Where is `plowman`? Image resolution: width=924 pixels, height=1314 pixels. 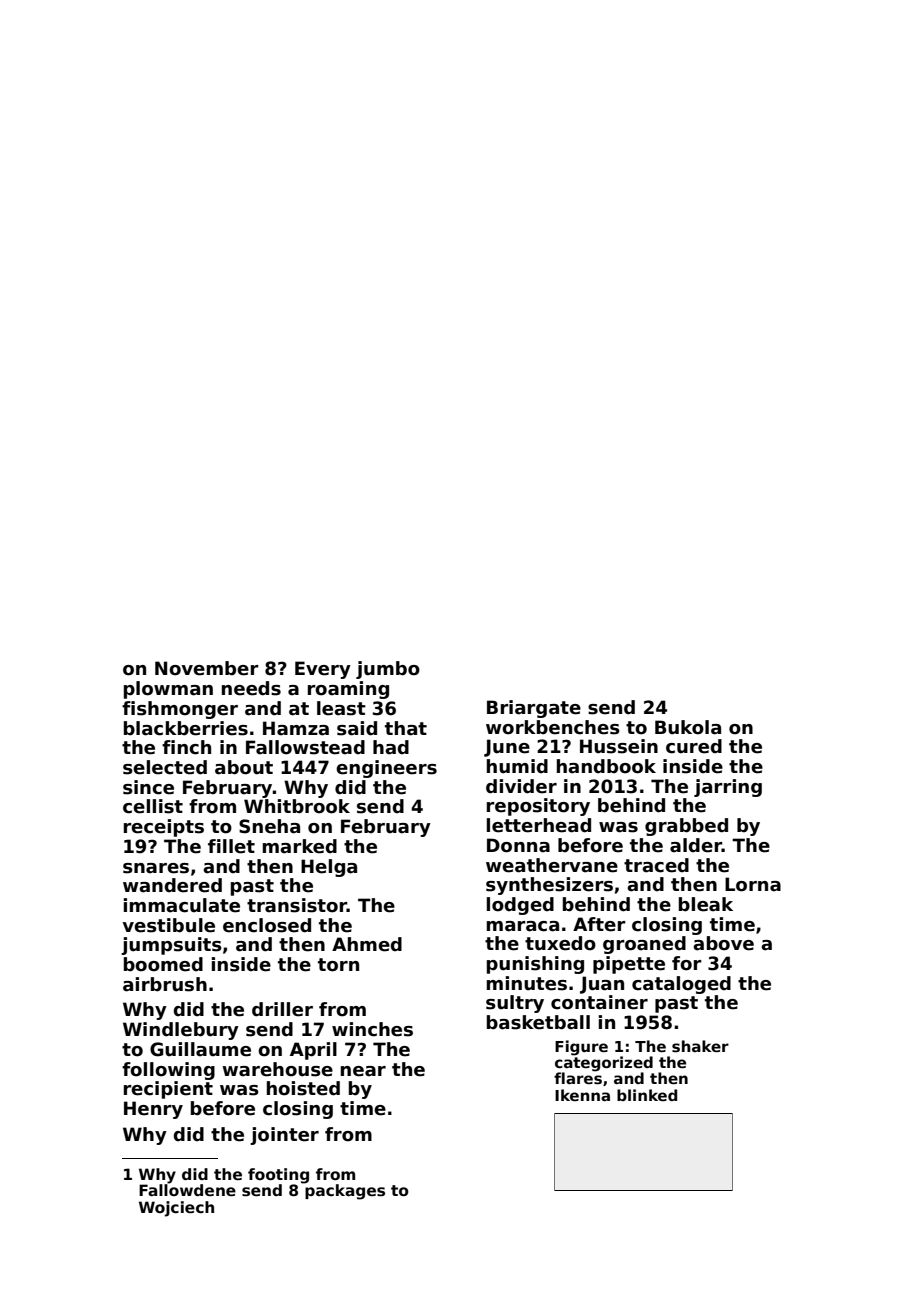 plowman is located at coordinates (168, 690).
